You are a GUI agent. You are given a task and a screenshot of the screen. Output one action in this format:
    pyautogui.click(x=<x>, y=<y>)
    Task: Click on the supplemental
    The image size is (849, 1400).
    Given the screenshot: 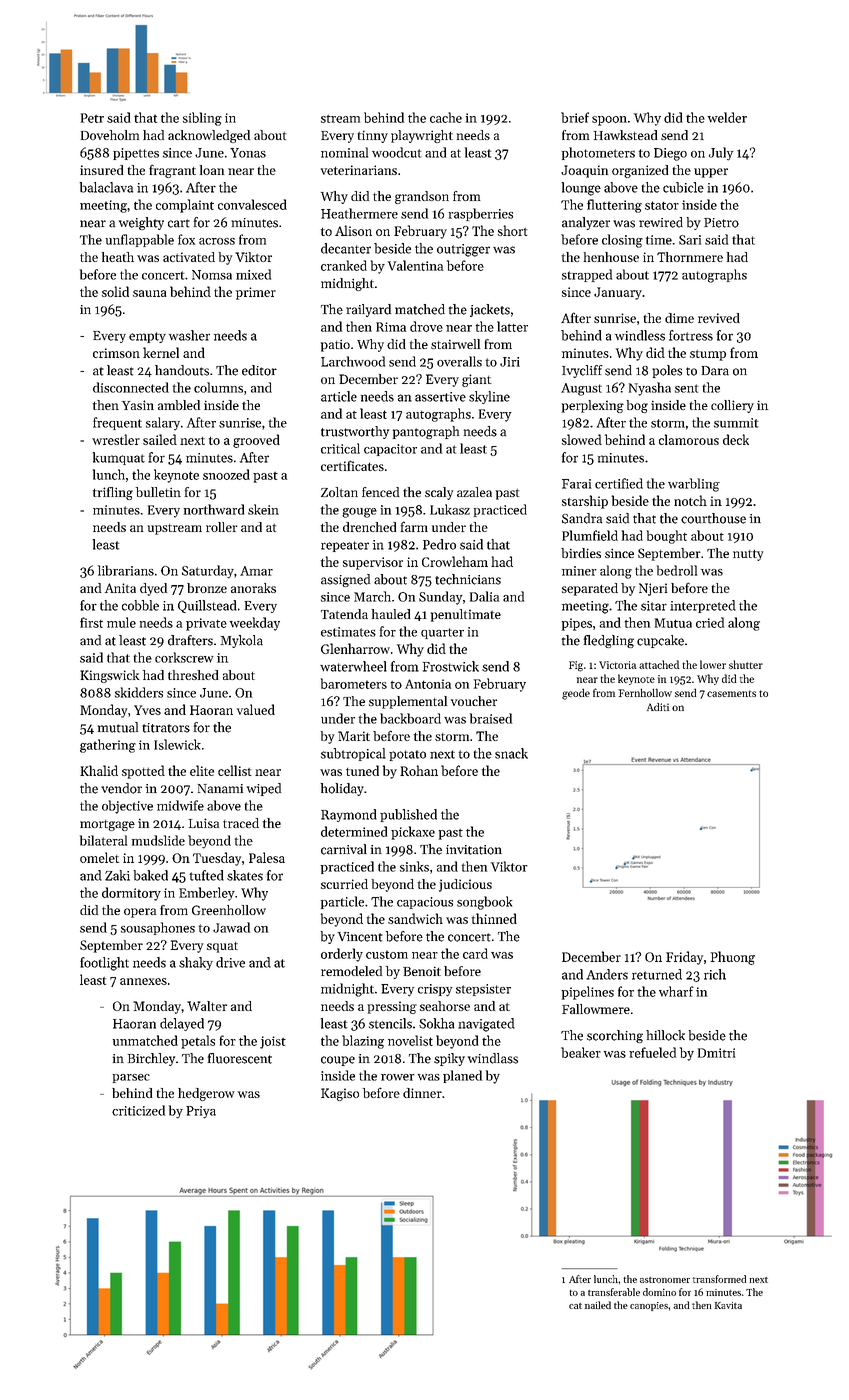 What is the action you would take?
    pyautogui.click(x=408, y=702)
